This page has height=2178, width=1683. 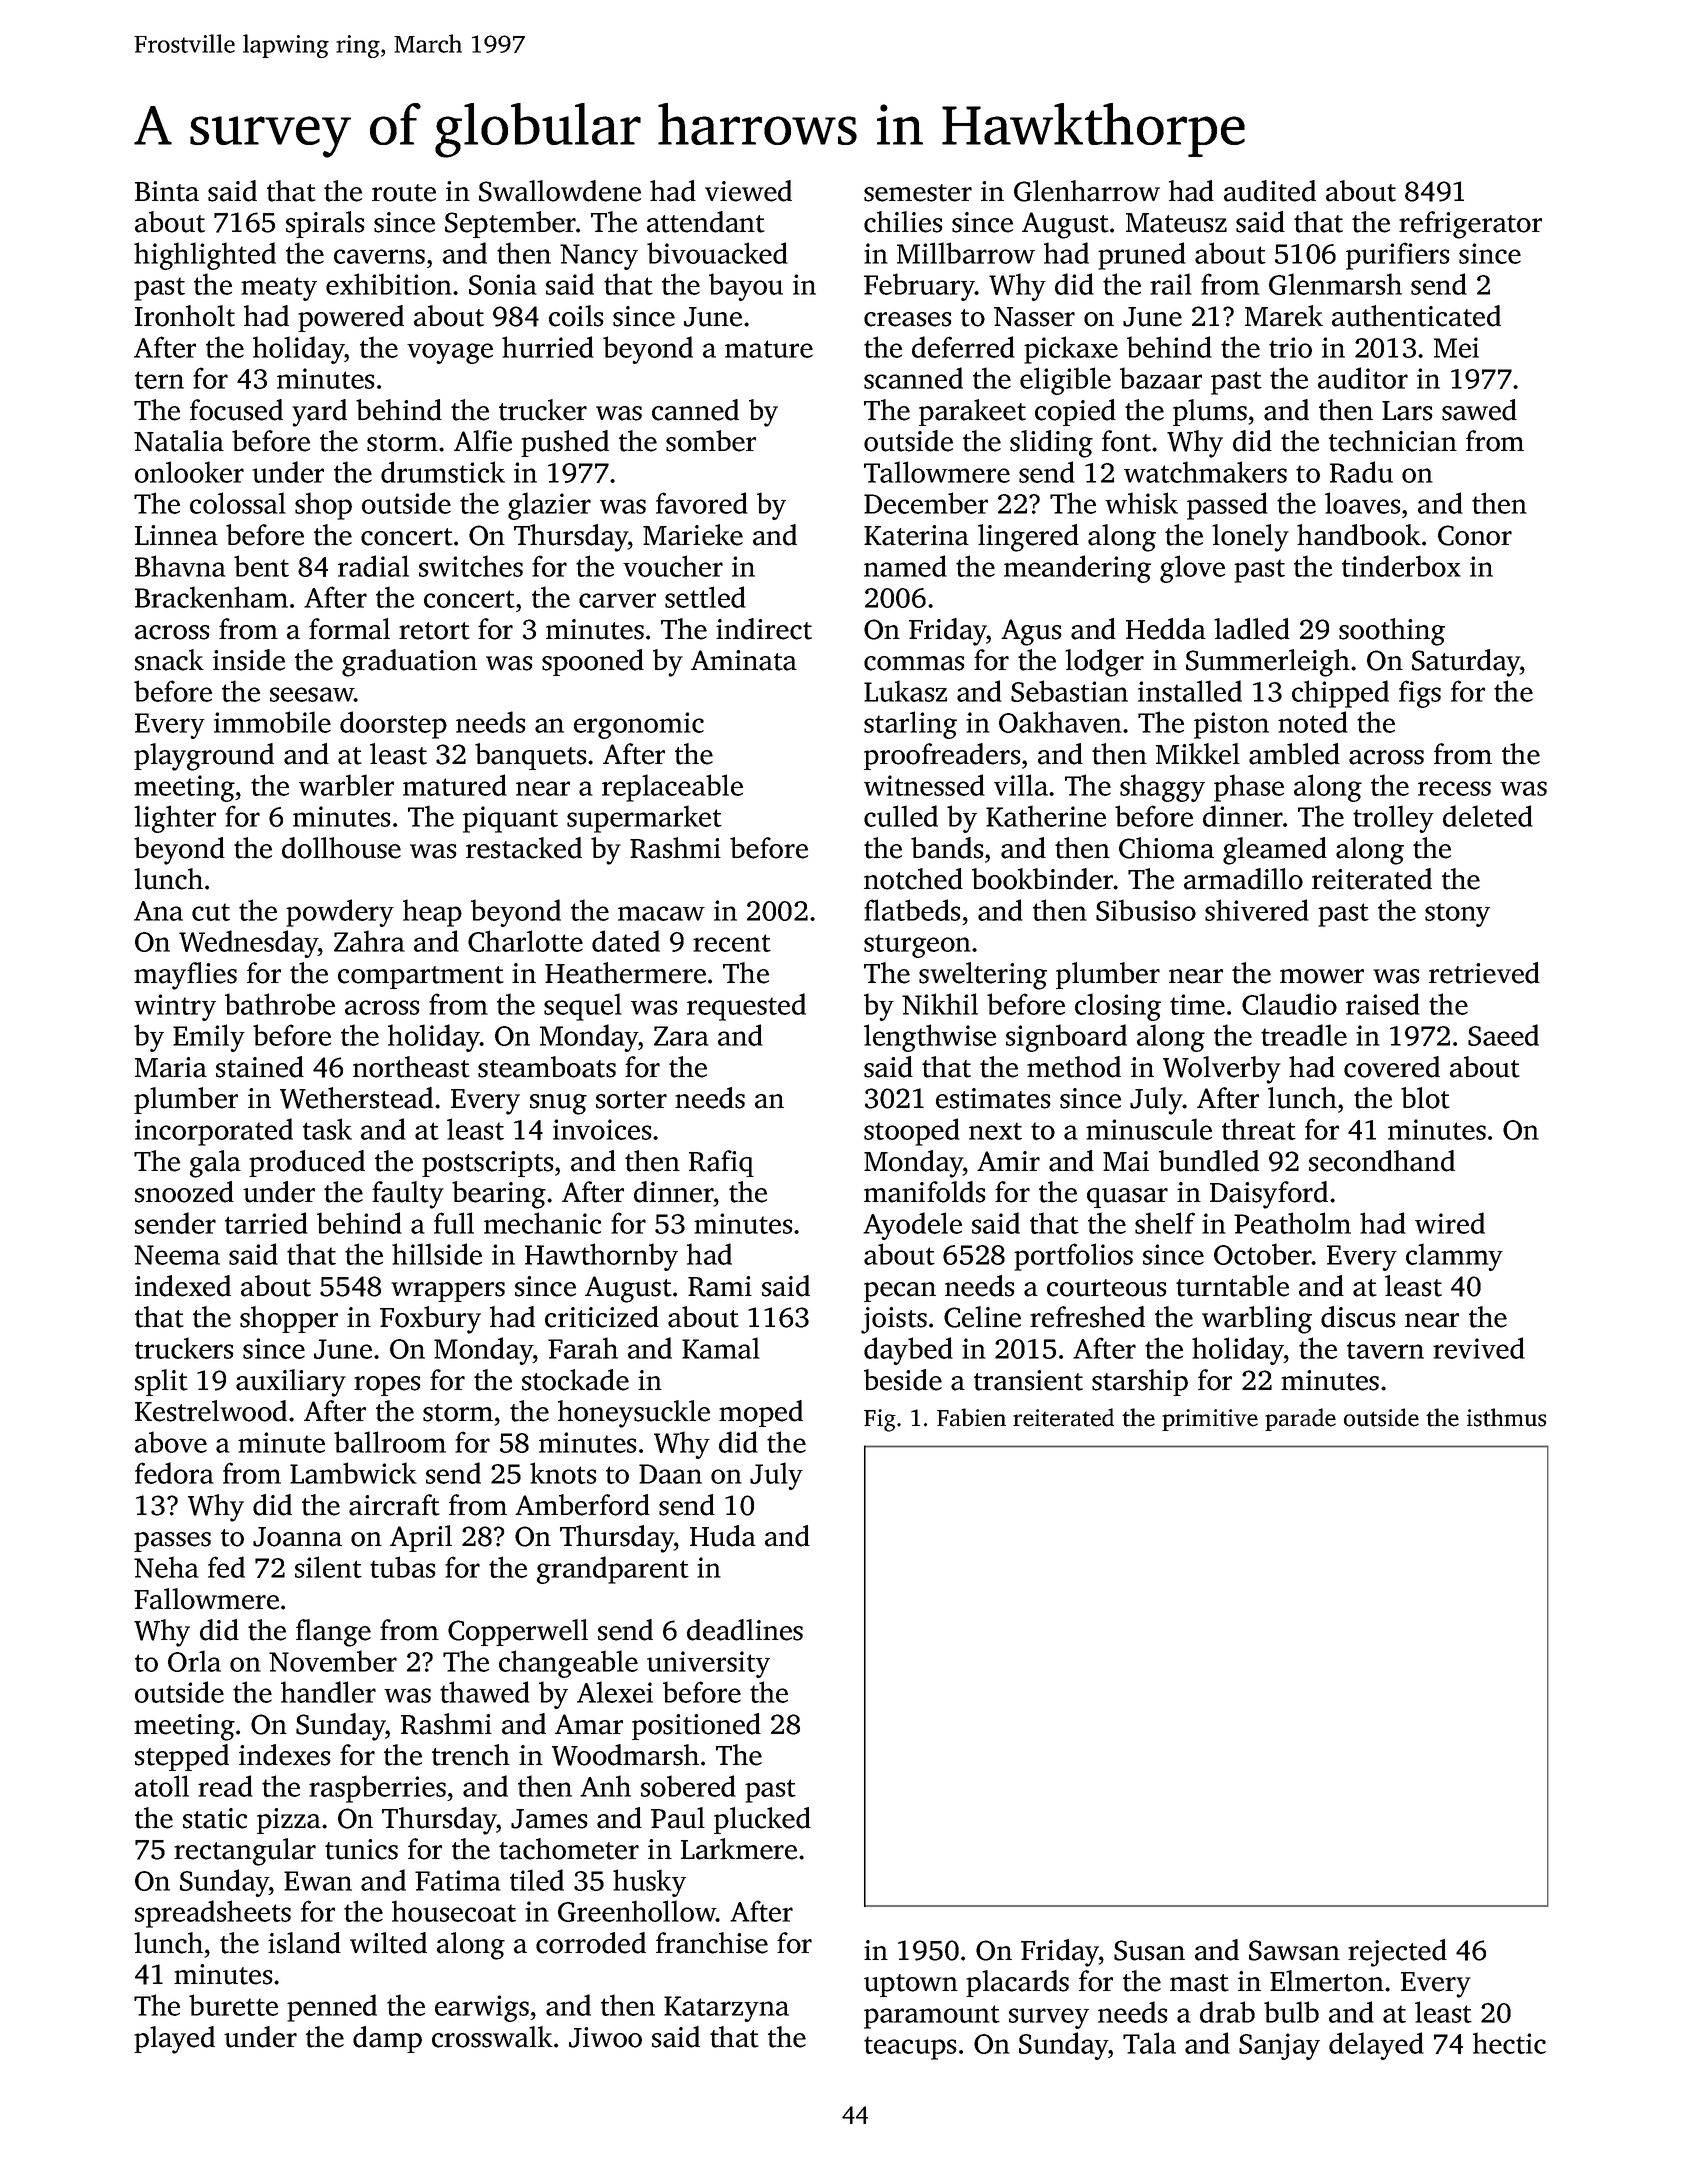 What do you see at coordinates (167, 191) in the page?
I see `Binta` at bounding box center [167, 191].
